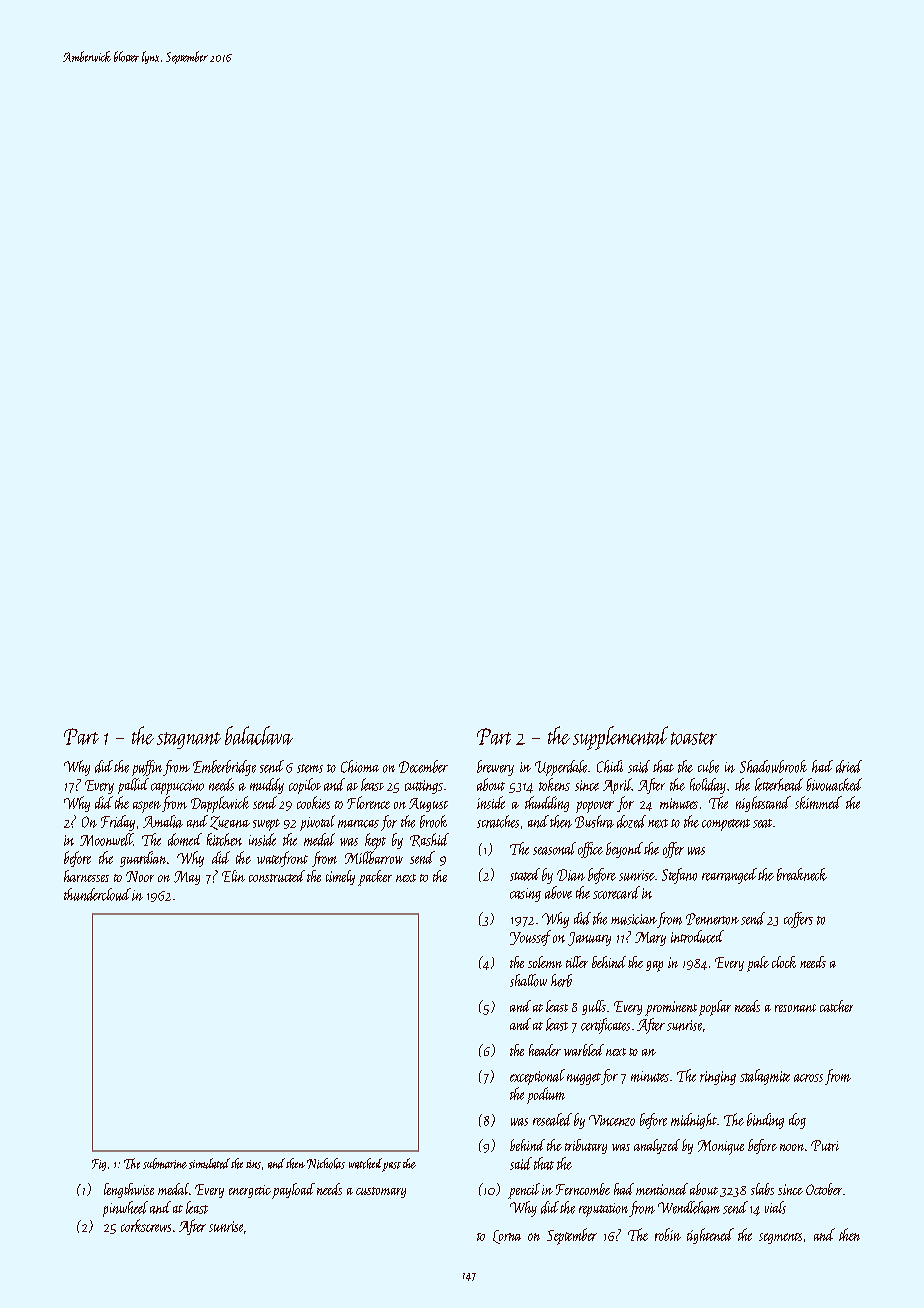 The image size is (924, 1308). I want to click on pinwheel, so click(125, 1209).
